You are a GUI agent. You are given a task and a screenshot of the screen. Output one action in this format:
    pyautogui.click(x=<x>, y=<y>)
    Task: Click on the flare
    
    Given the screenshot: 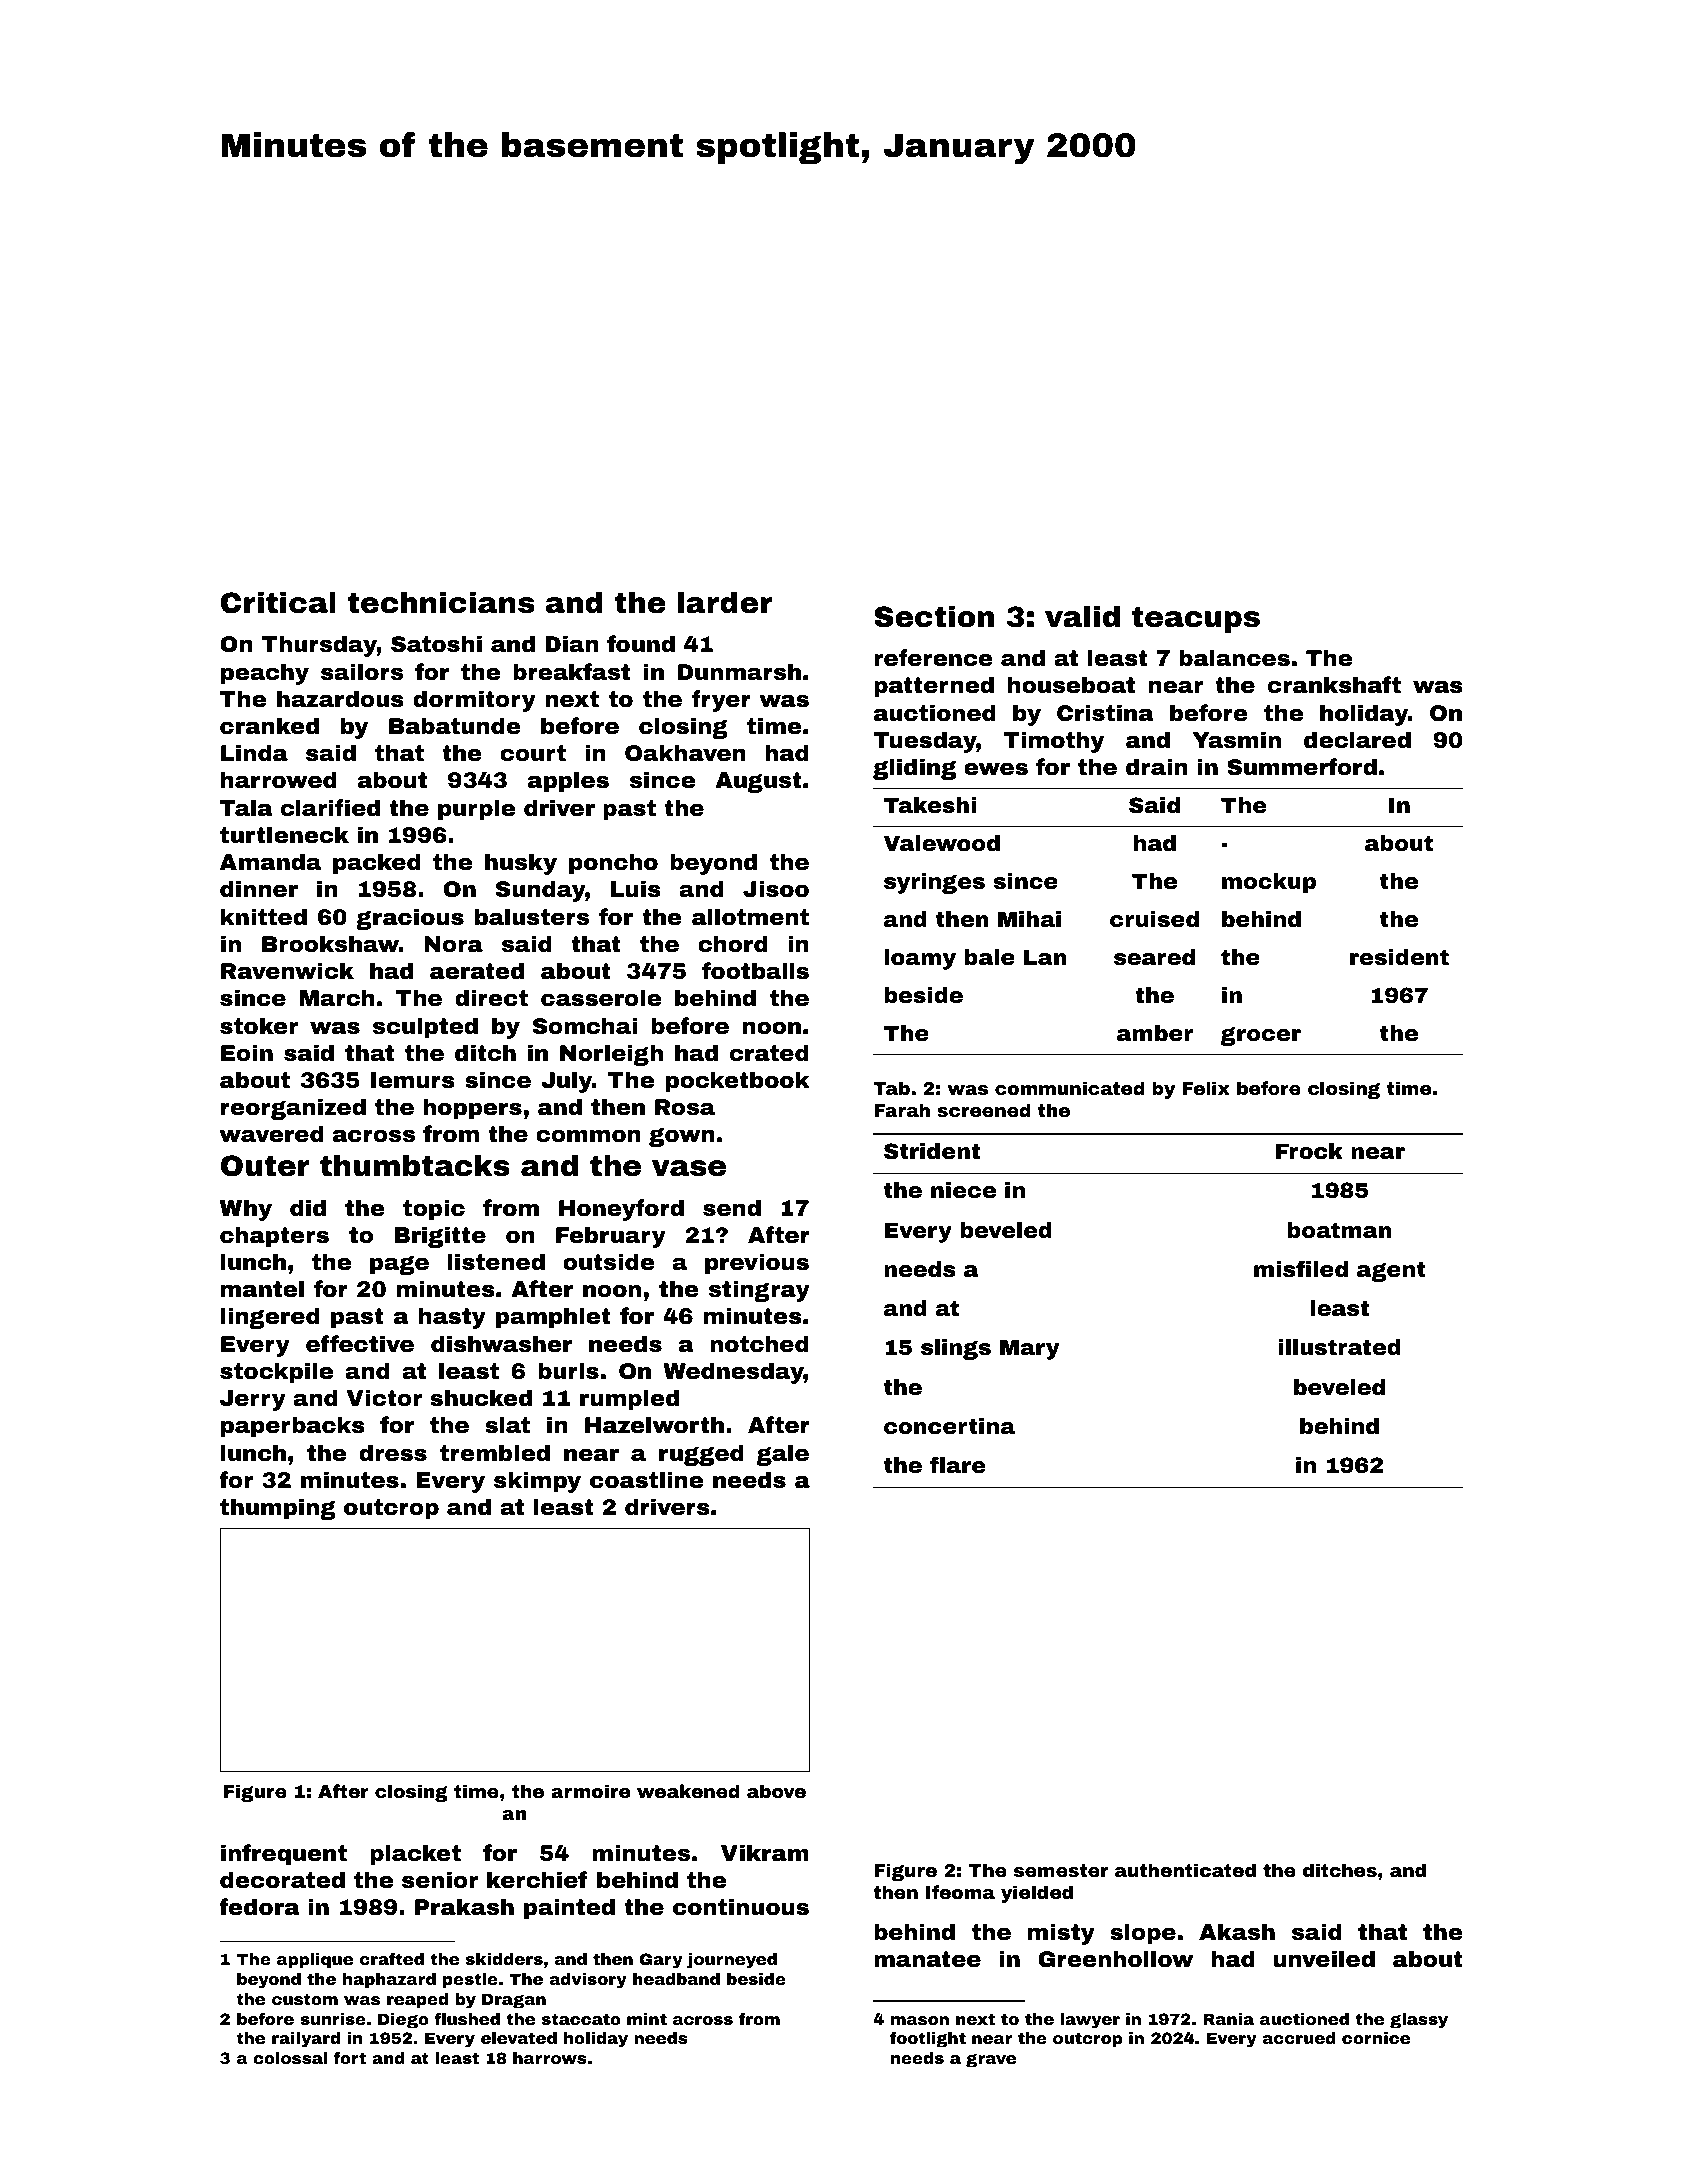 What is the action you would take?
    pyautogui.click(x=957, y=1464)
